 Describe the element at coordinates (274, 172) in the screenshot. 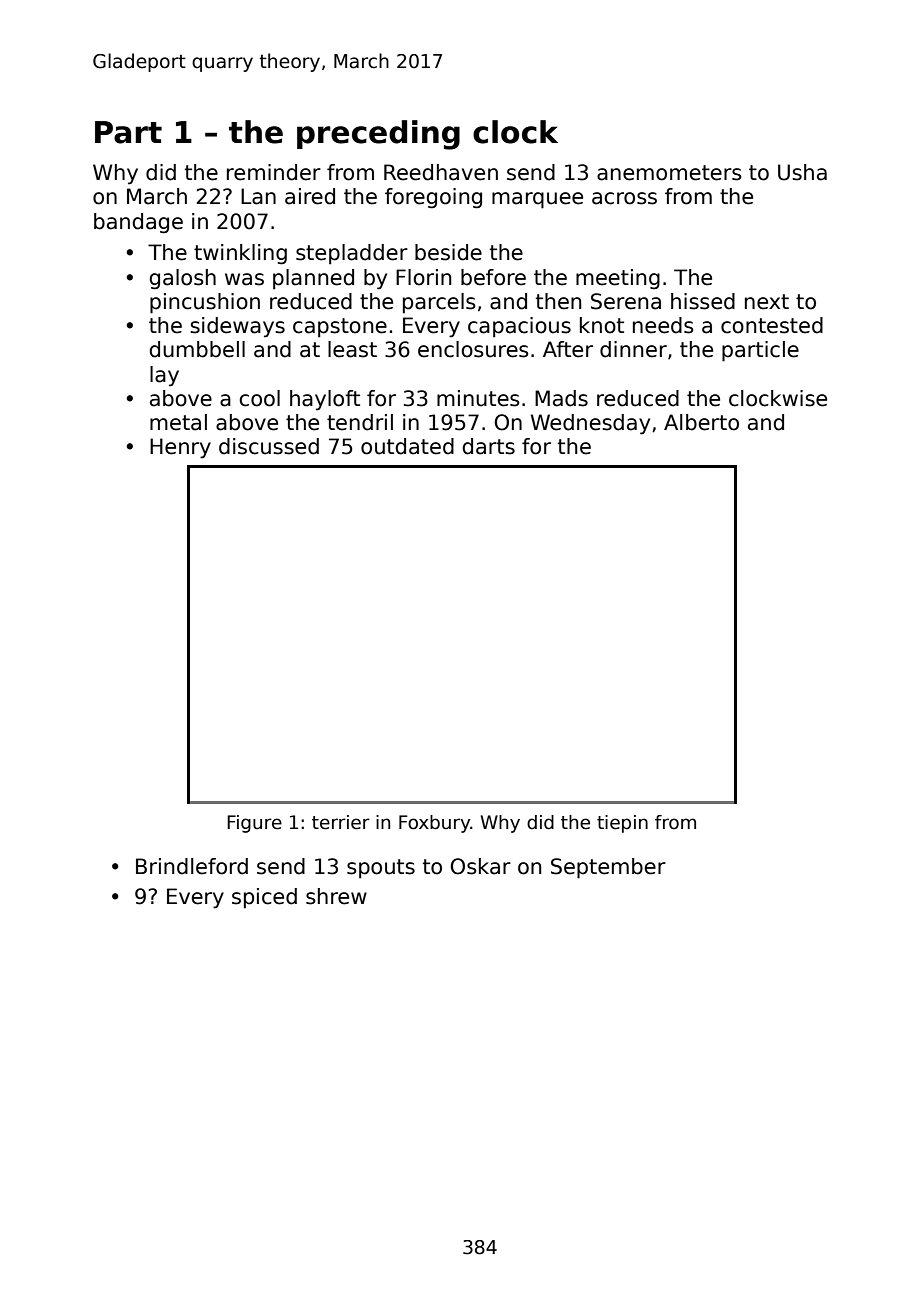

I see `reminder` at that location.
